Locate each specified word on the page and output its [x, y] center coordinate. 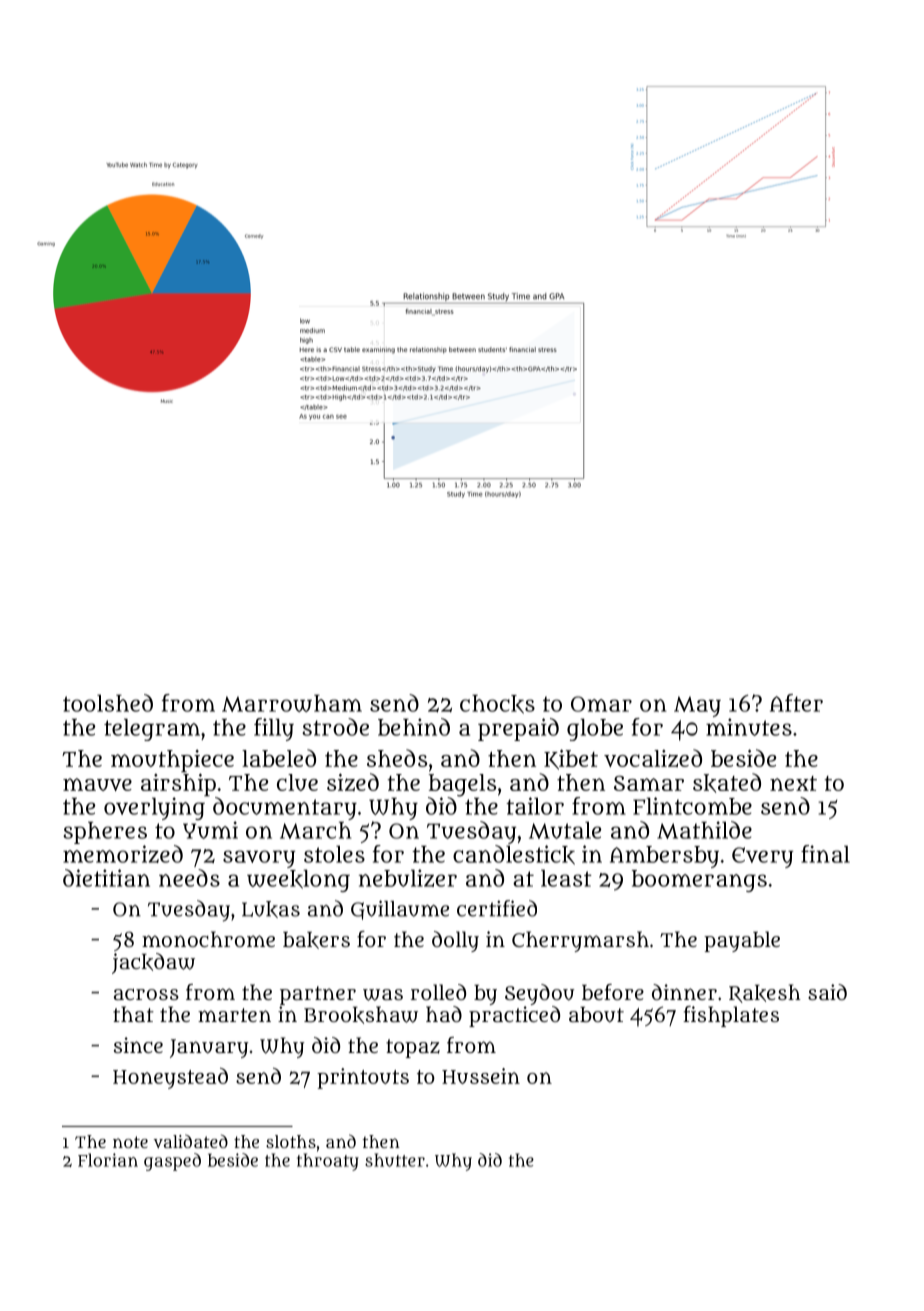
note [130, 1142]
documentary [285, 808]
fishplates [731, 1016]
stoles [334, 854]
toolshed [108, 703]
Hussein [481, 1076]
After [796, 703]
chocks [497, 704]
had [444, 1014]
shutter [395, 1160]
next [793, 783]
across [146, 994]
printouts [363, 1078]
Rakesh [765, 993]
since [138, 1045]
